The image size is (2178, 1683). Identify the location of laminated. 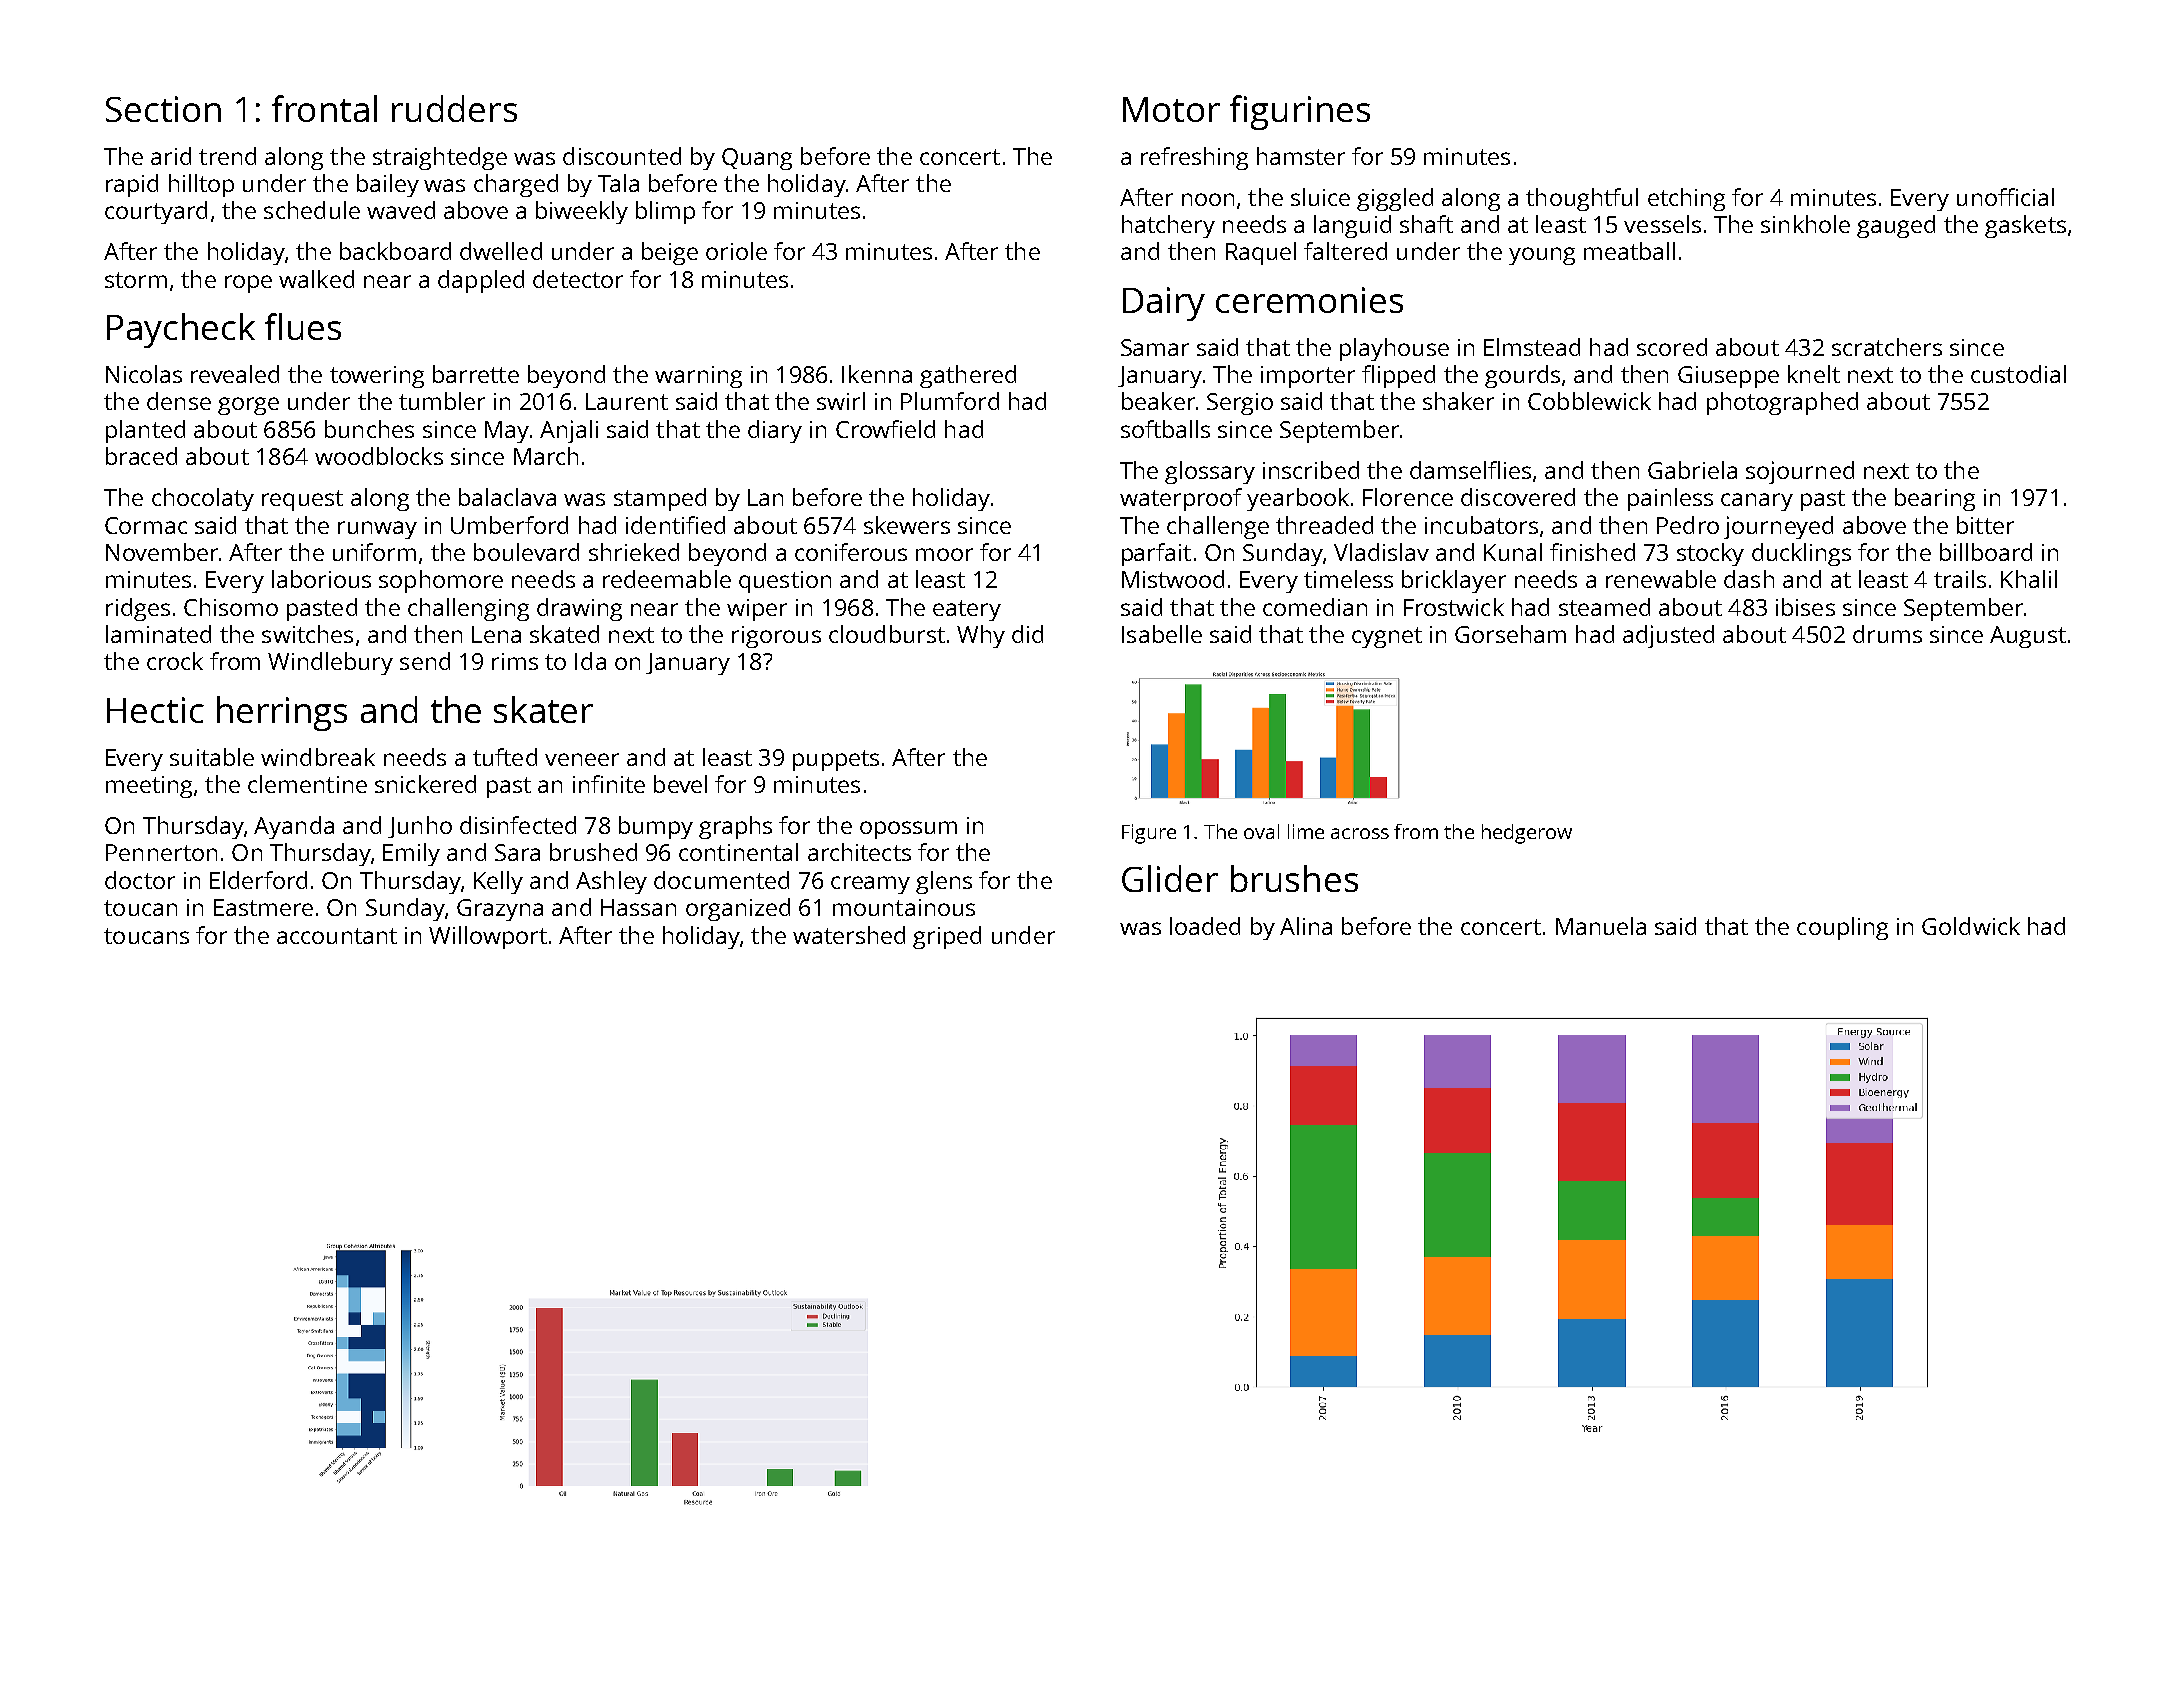
(158, 634).
